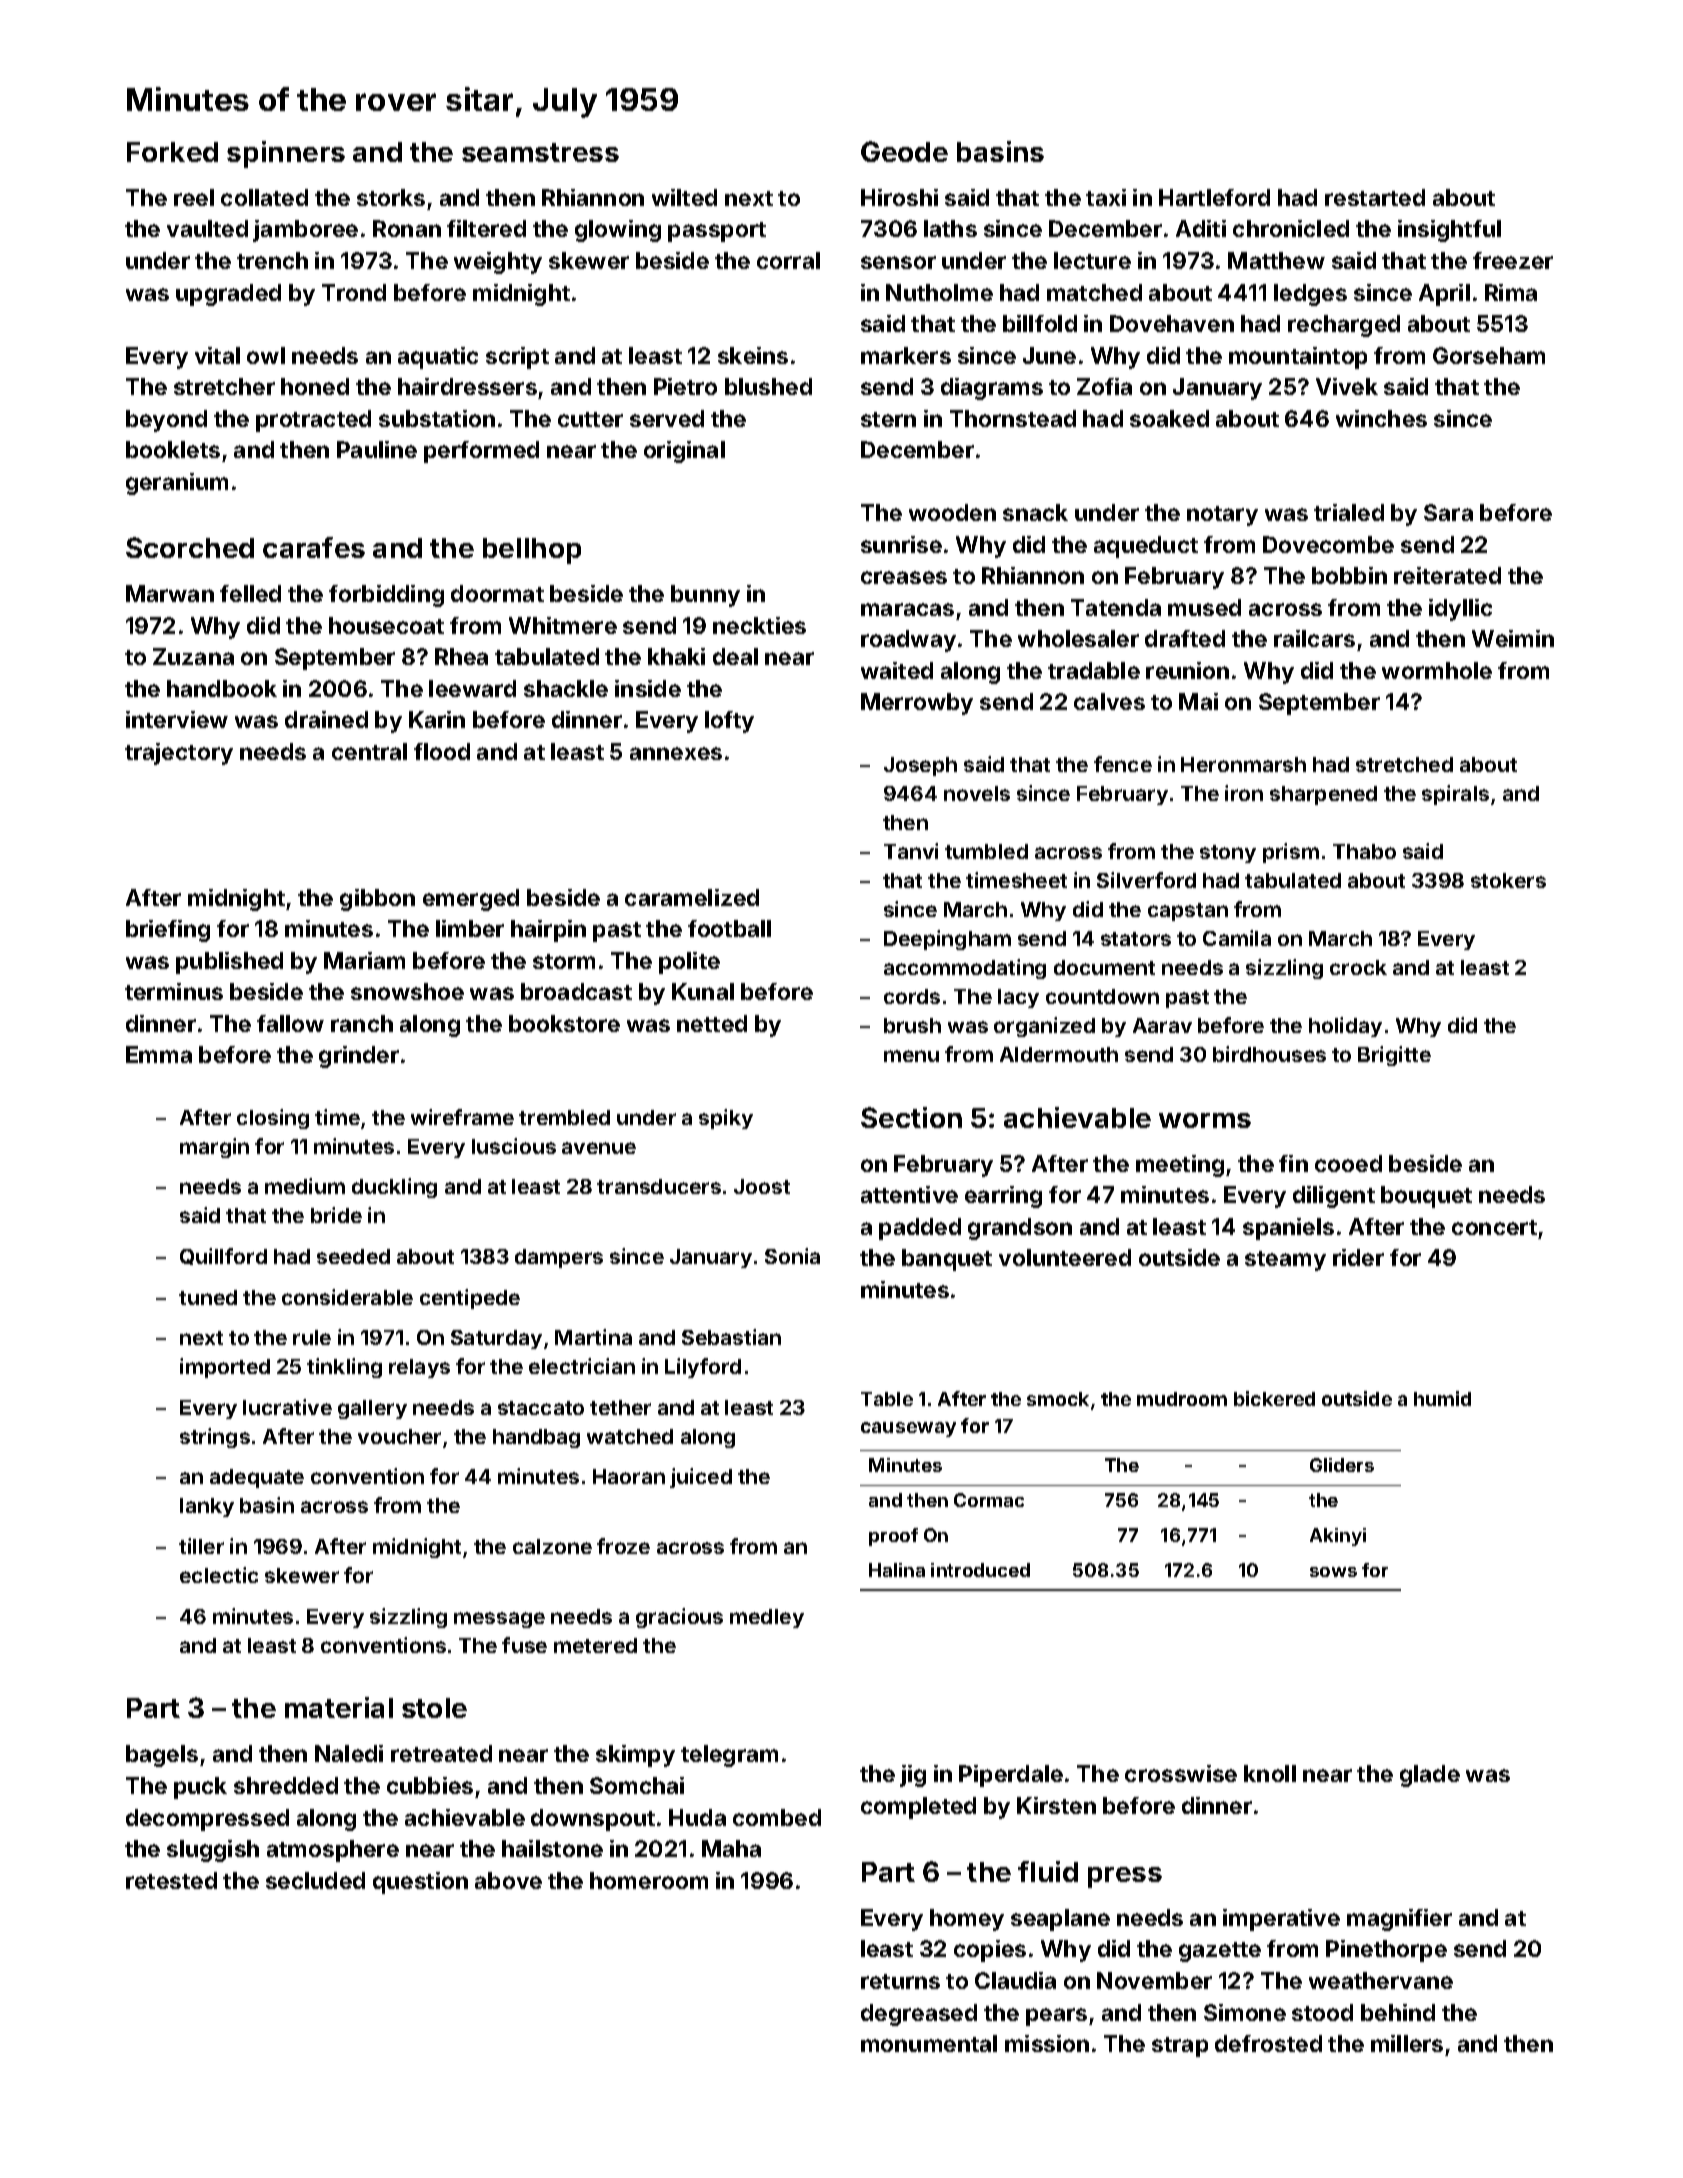  What do you see at coordinates (481, 452) in the image?
I see `performed` at bounding box center [481, 452].
